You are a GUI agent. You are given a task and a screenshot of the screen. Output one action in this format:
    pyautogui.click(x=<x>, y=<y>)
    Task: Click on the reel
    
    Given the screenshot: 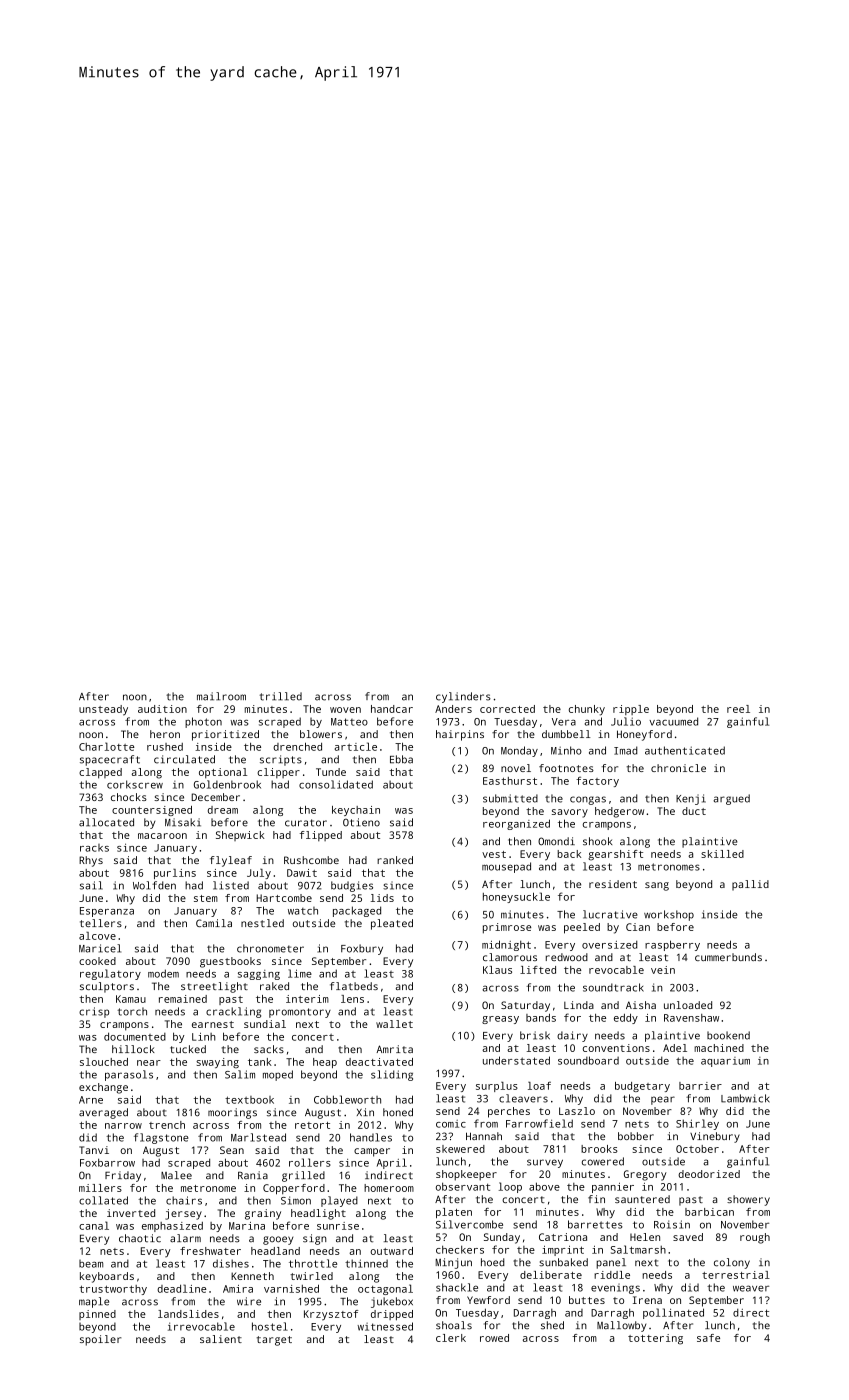 What is the action you would take?
    pyautogui.click(x=738, y=709)
